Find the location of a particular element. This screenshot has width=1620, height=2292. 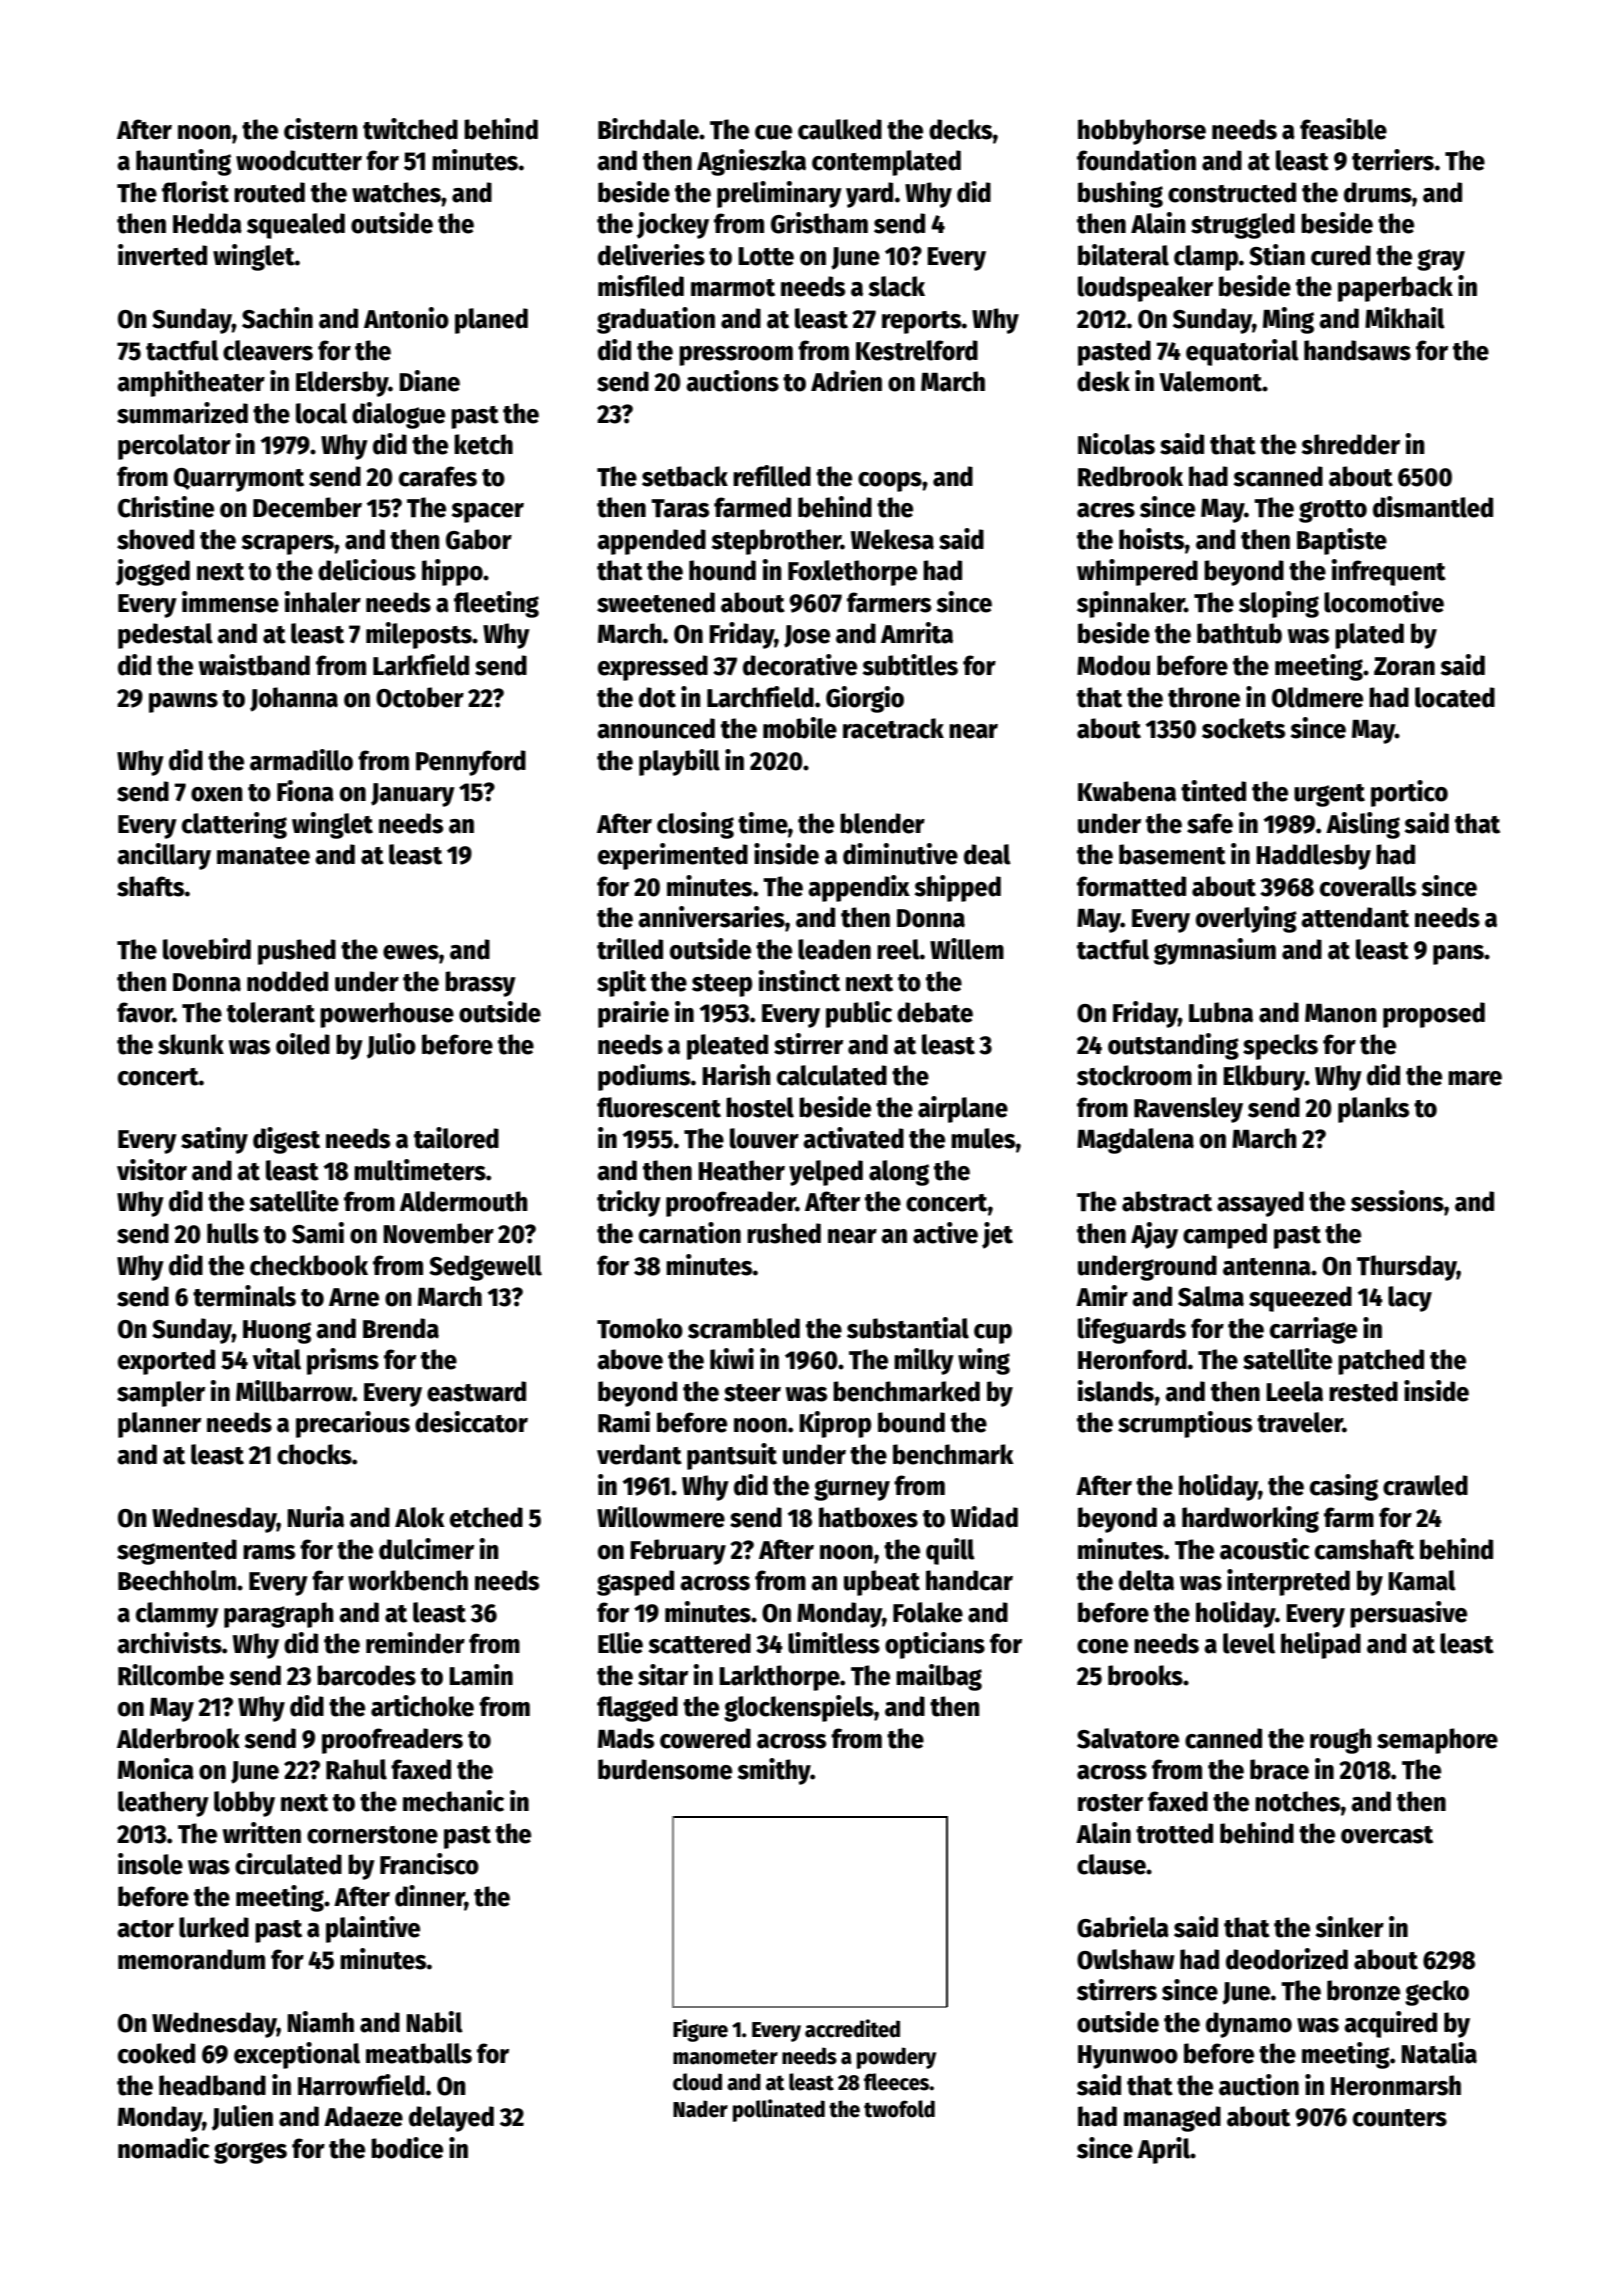

caulked is located at coordinates (840, 129).
